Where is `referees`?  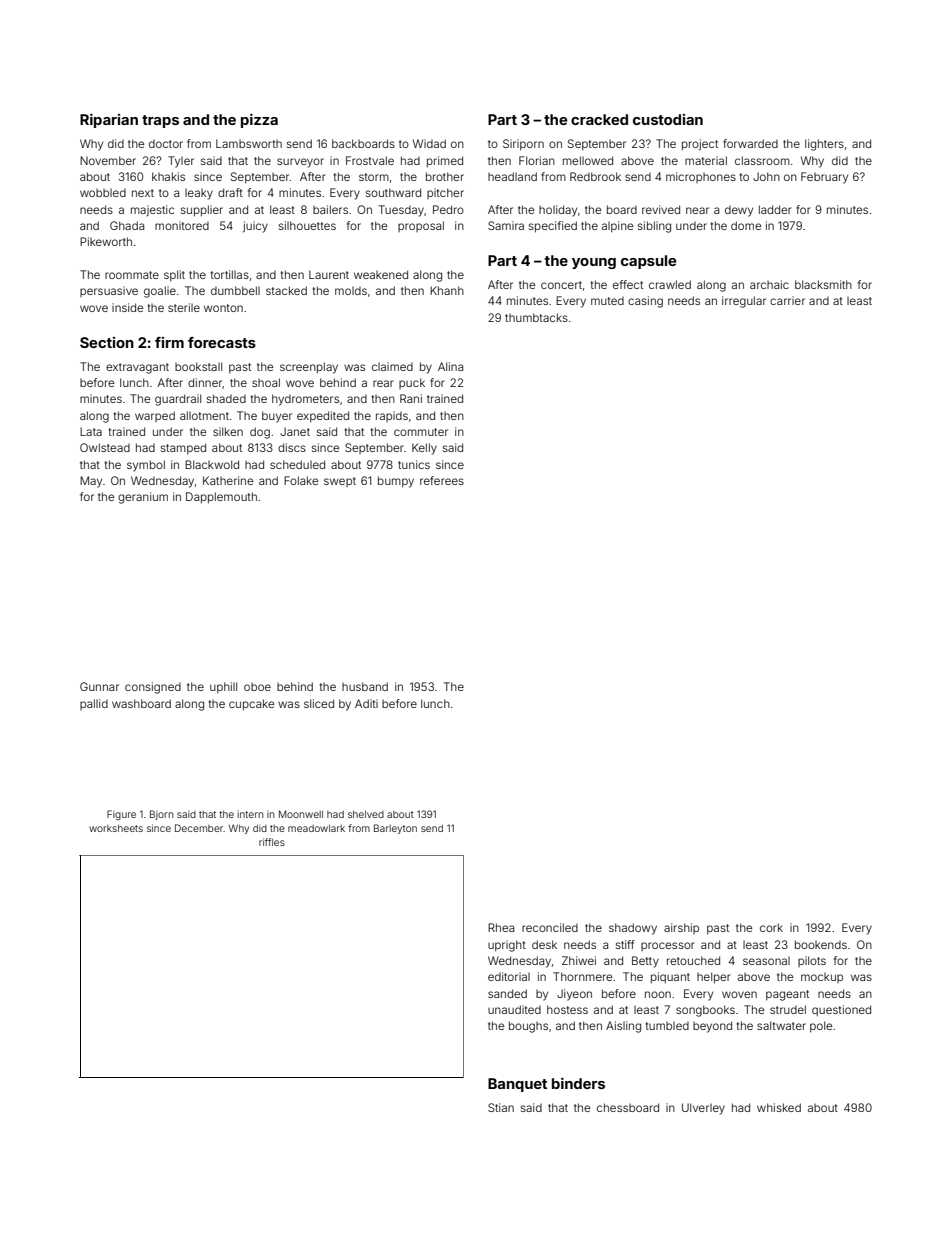 referees is located at coordinates (442, 480).
